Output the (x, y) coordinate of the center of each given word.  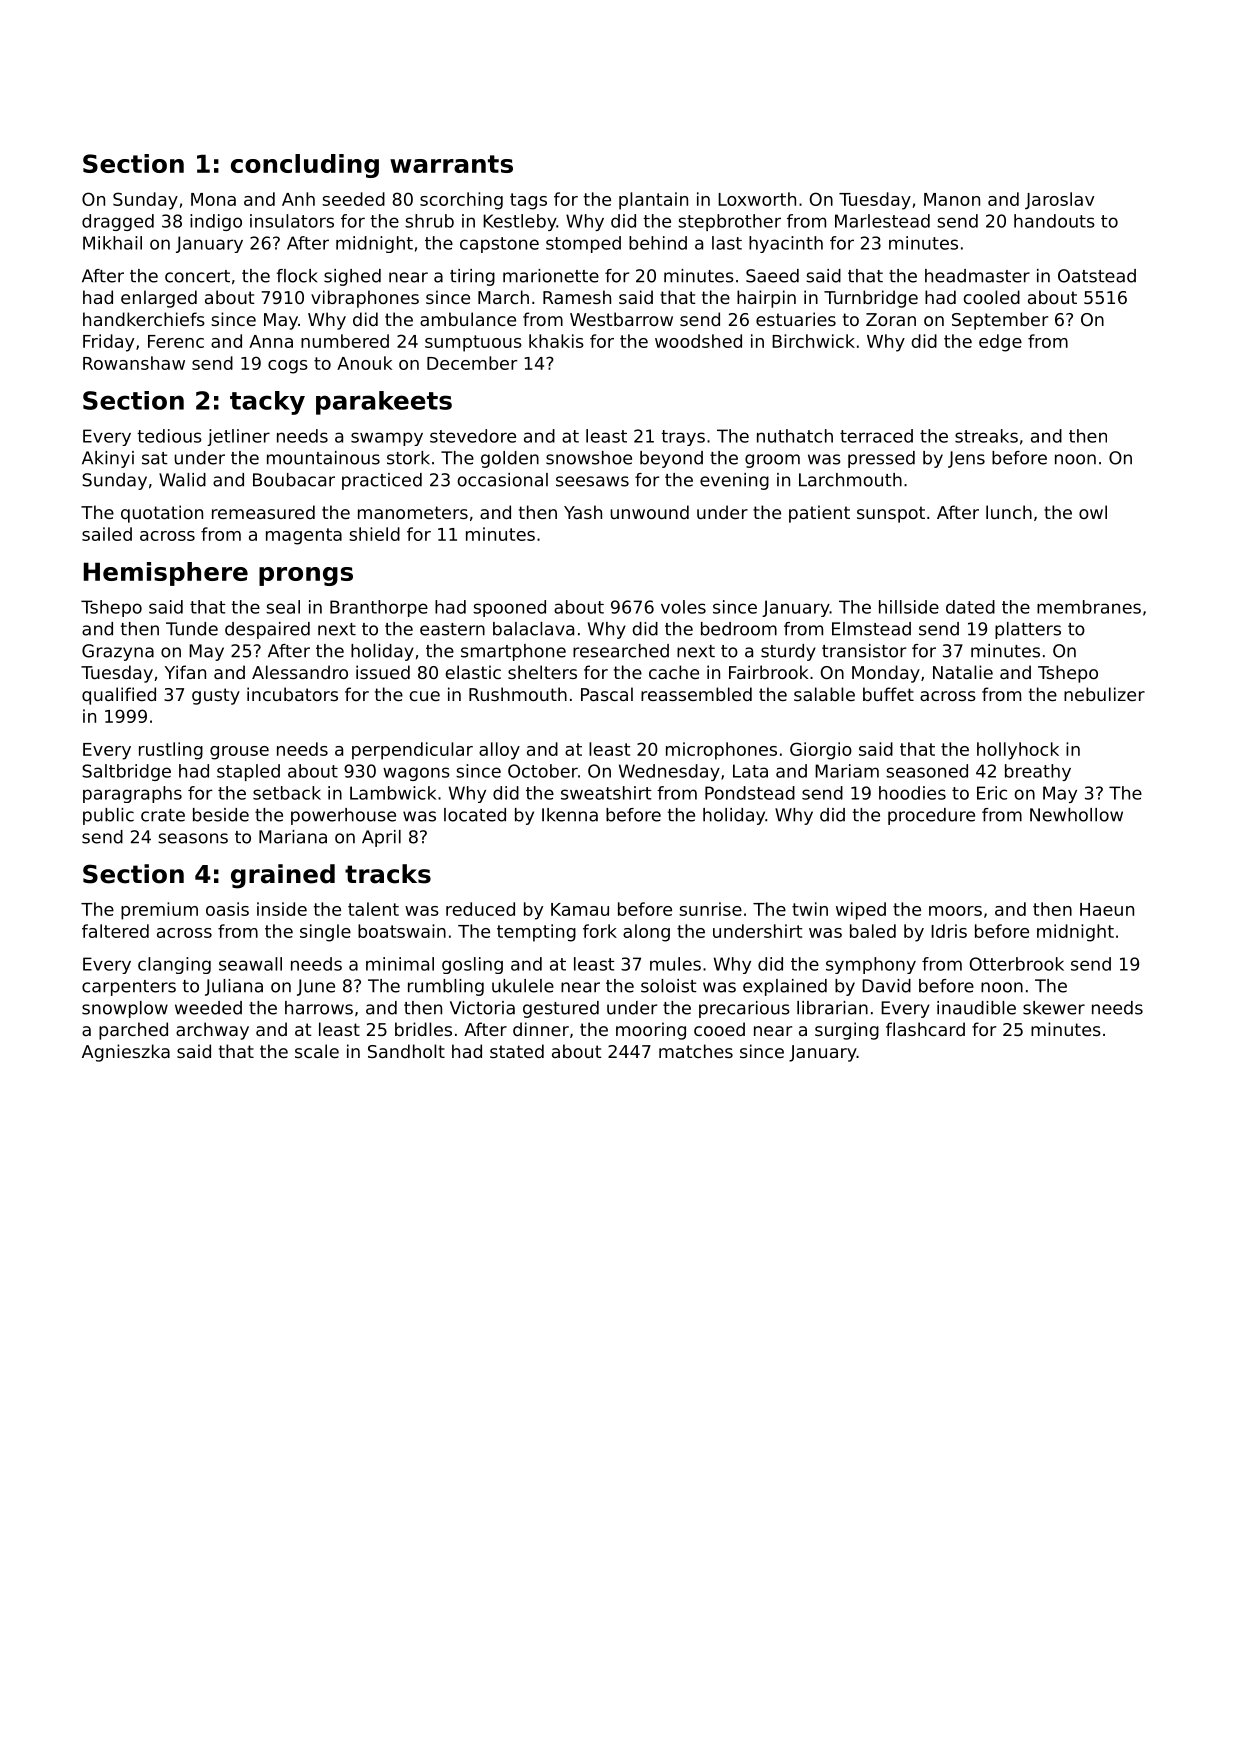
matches (696, 1051)
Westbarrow (621, 319)
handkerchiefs (144, 319)
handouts (1054, 221)
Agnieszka (126, 1053)
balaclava (533, 629)
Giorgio (821, 751)
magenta (304, 536)
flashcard (925, 1029)
